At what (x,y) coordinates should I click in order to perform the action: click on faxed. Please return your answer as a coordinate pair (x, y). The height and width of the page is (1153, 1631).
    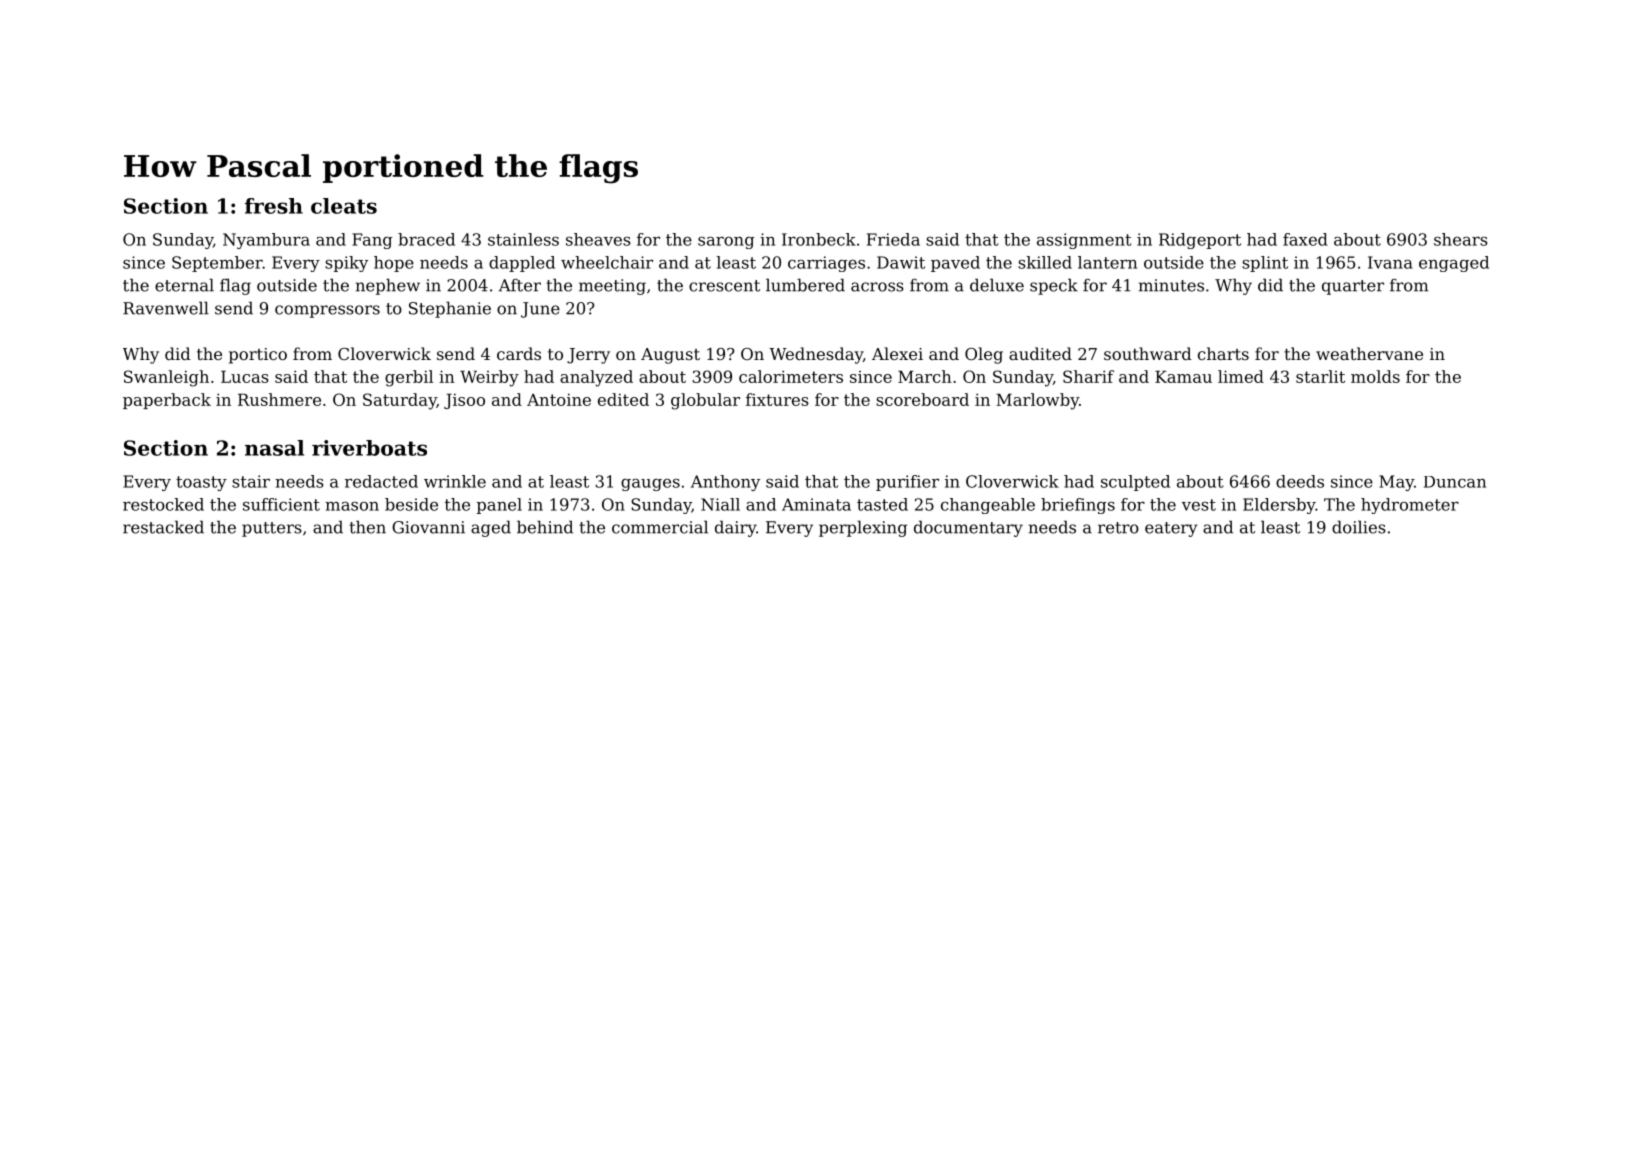
    Looking at the image, I should click on (1305, 239).
